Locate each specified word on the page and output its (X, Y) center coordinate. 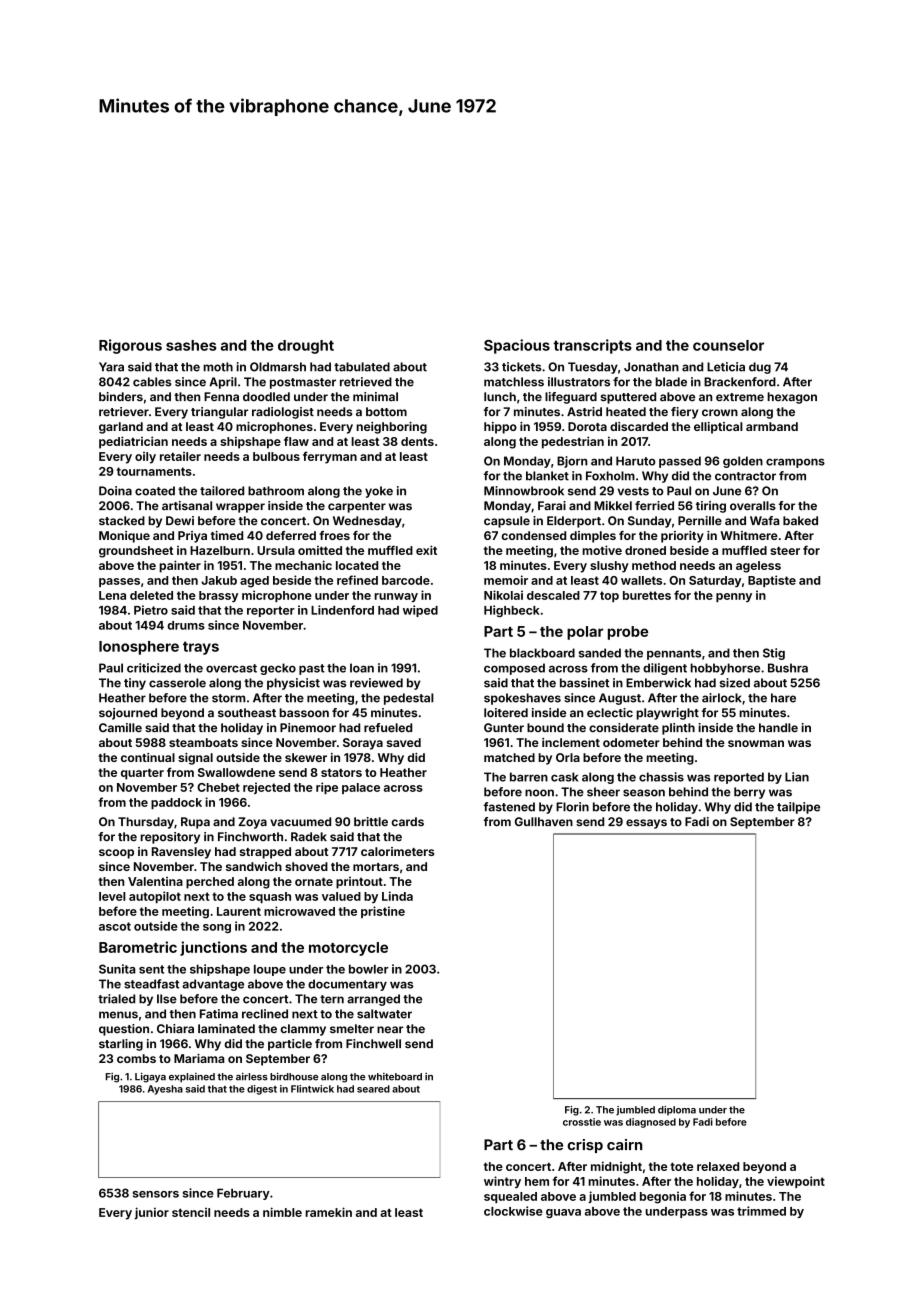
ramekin (328, 1212)
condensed (533, 535)
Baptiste (772, 581)
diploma (677, 1111)
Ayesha (165, 1090)
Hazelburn (220, 550)
